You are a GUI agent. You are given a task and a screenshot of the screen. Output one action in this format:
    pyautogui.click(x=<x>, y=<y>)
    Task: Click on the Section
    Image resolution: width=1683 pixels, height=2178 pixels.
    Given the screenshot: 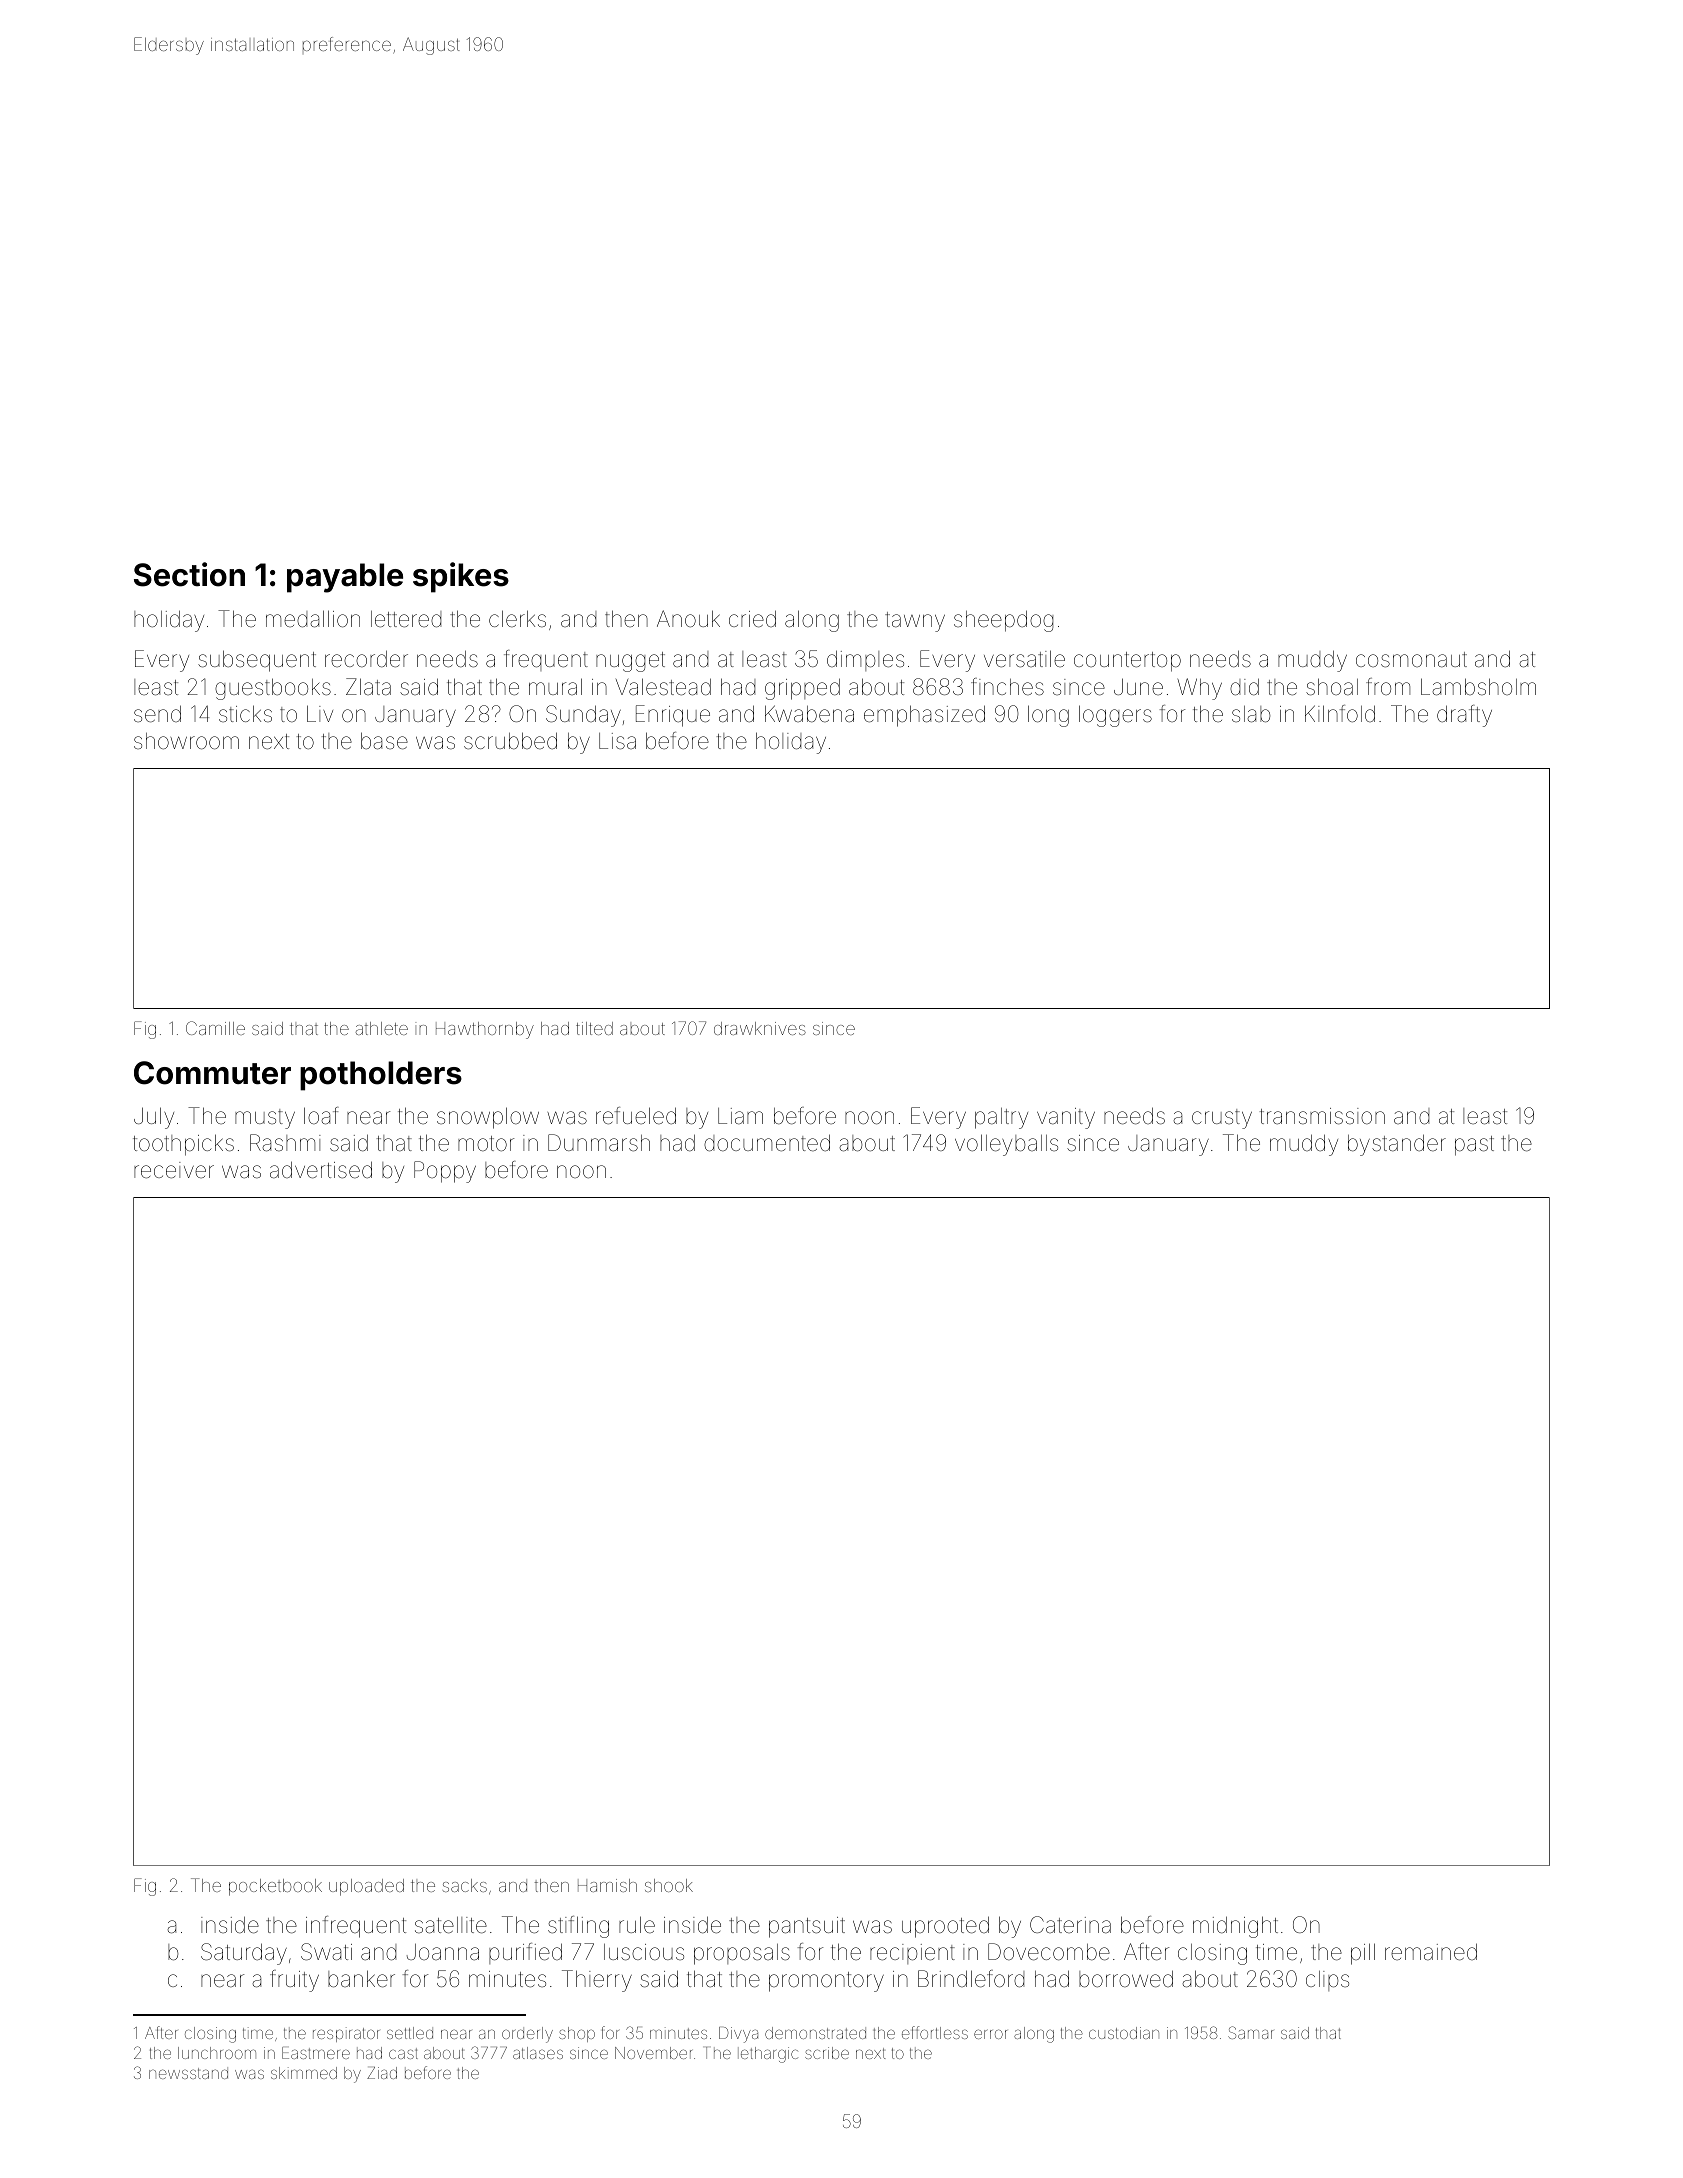 What is the action you would take?
    pyautogui.click(x=189, y=574)
